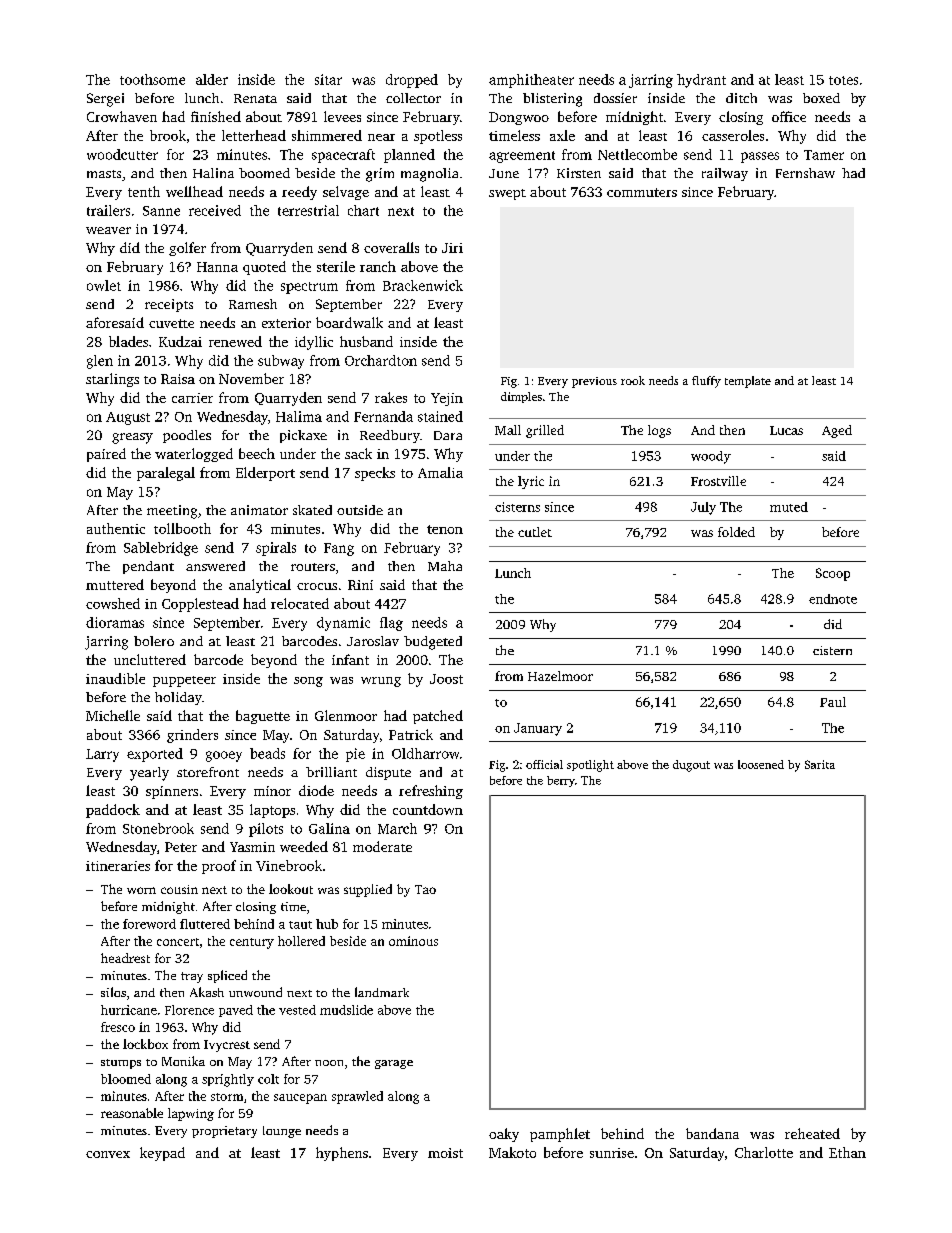  Describe the element at coordinates (118, 1027) in the page. I see `fresco` at that location.
